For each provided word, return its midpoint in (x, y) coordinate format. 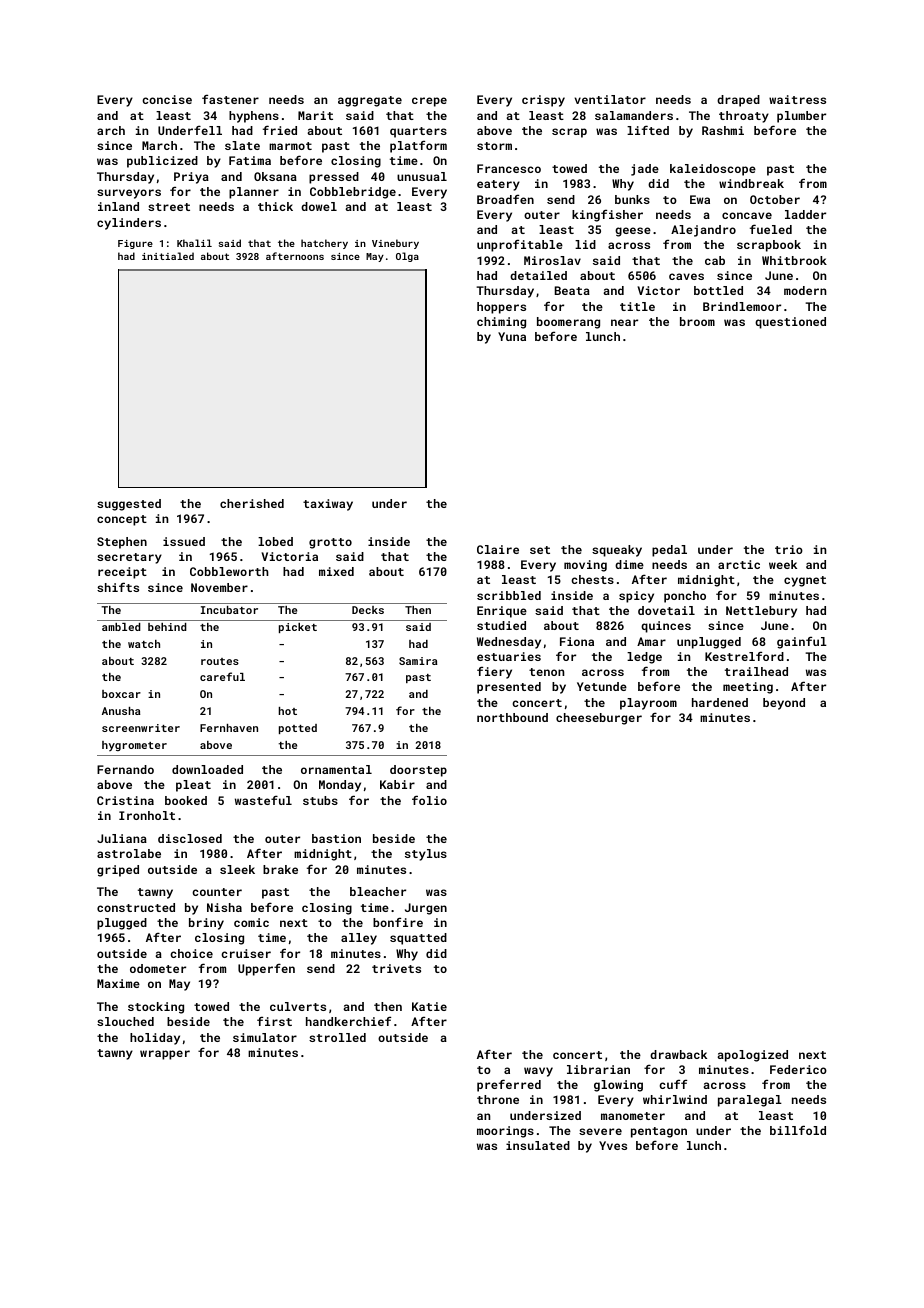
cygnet (805, 581)
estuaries (509, 656)
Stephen (122, 543)
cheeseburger (599, 719)
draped (738, 101)
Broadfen (505, 199)
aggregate (370, 101)
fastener (230, 99)
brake (280, 869)
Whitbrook (794, 260)
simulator (265, 1037)
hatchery (324, 244)
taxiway (328, 505)
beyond (784, 704)
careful (222, 676)
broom (697, 321)
